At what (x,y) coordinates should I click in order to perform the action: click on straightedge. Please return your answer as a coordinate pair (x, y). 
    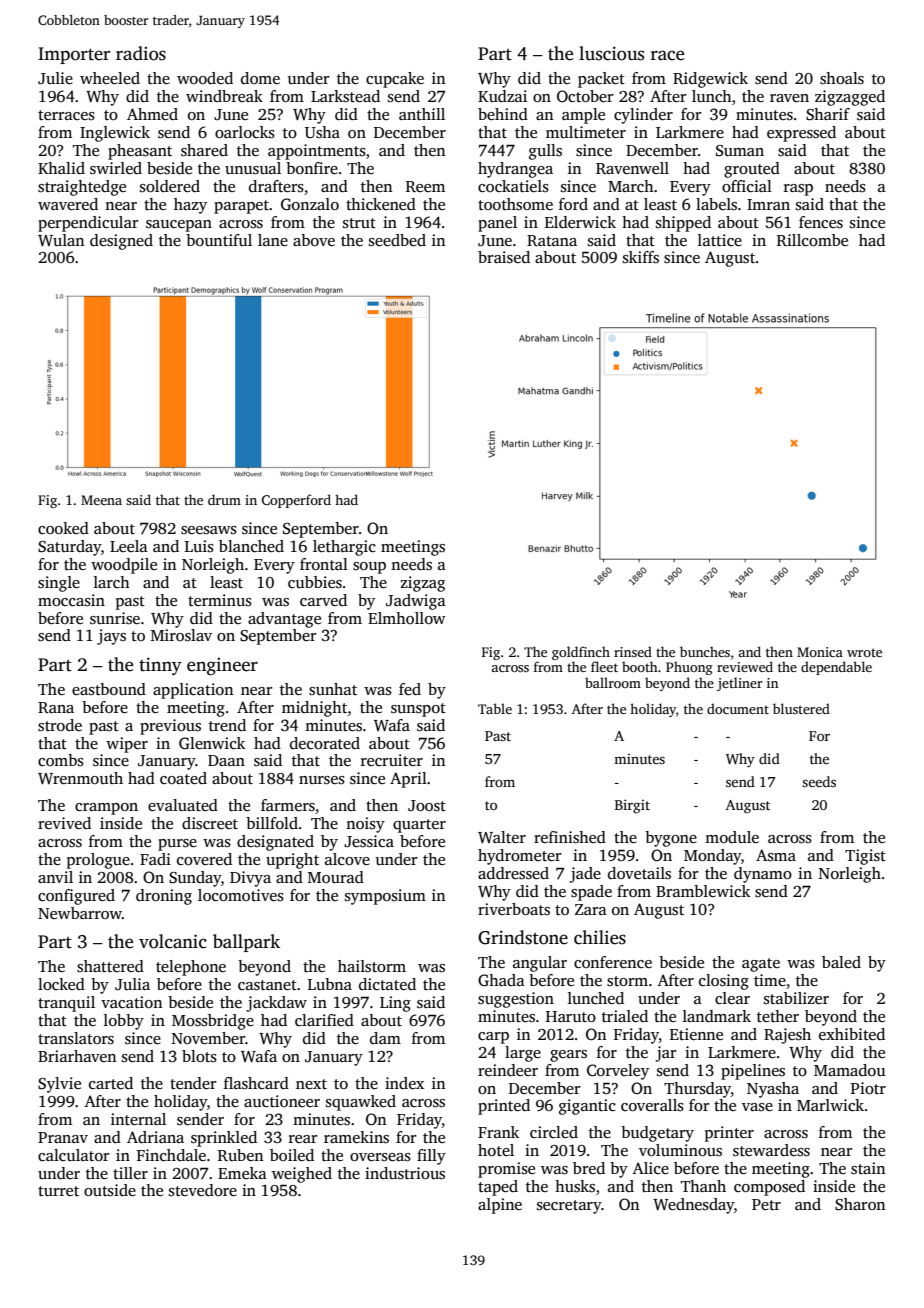
    Looking at the image, I should click on (82, 188).
